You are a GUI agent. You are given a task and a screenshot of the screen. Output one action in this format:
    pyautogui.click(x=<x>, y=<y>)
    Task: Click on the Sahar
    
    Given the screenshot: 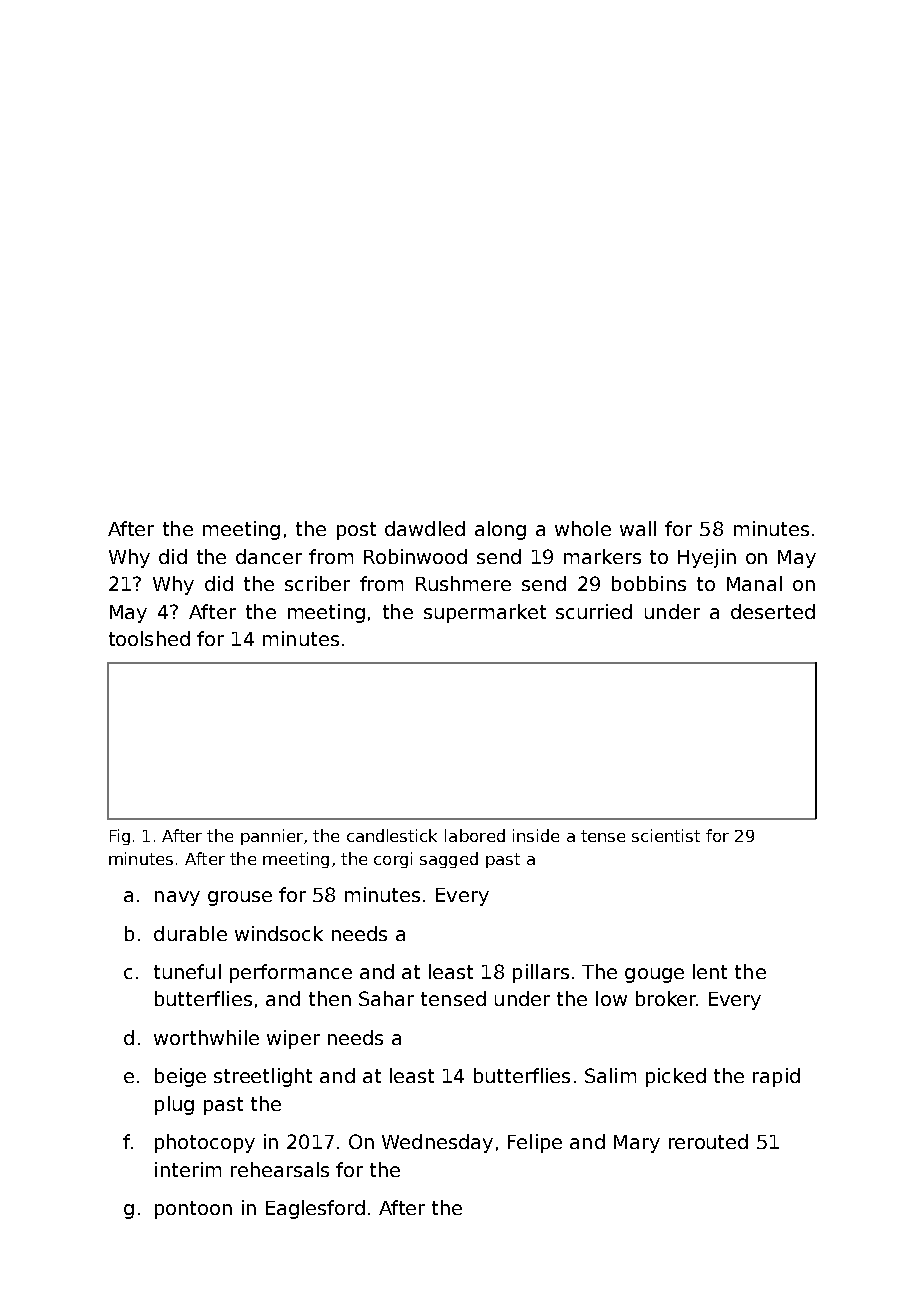 What is the action you would take?
    pyautogui.click(x=386, y=998)
